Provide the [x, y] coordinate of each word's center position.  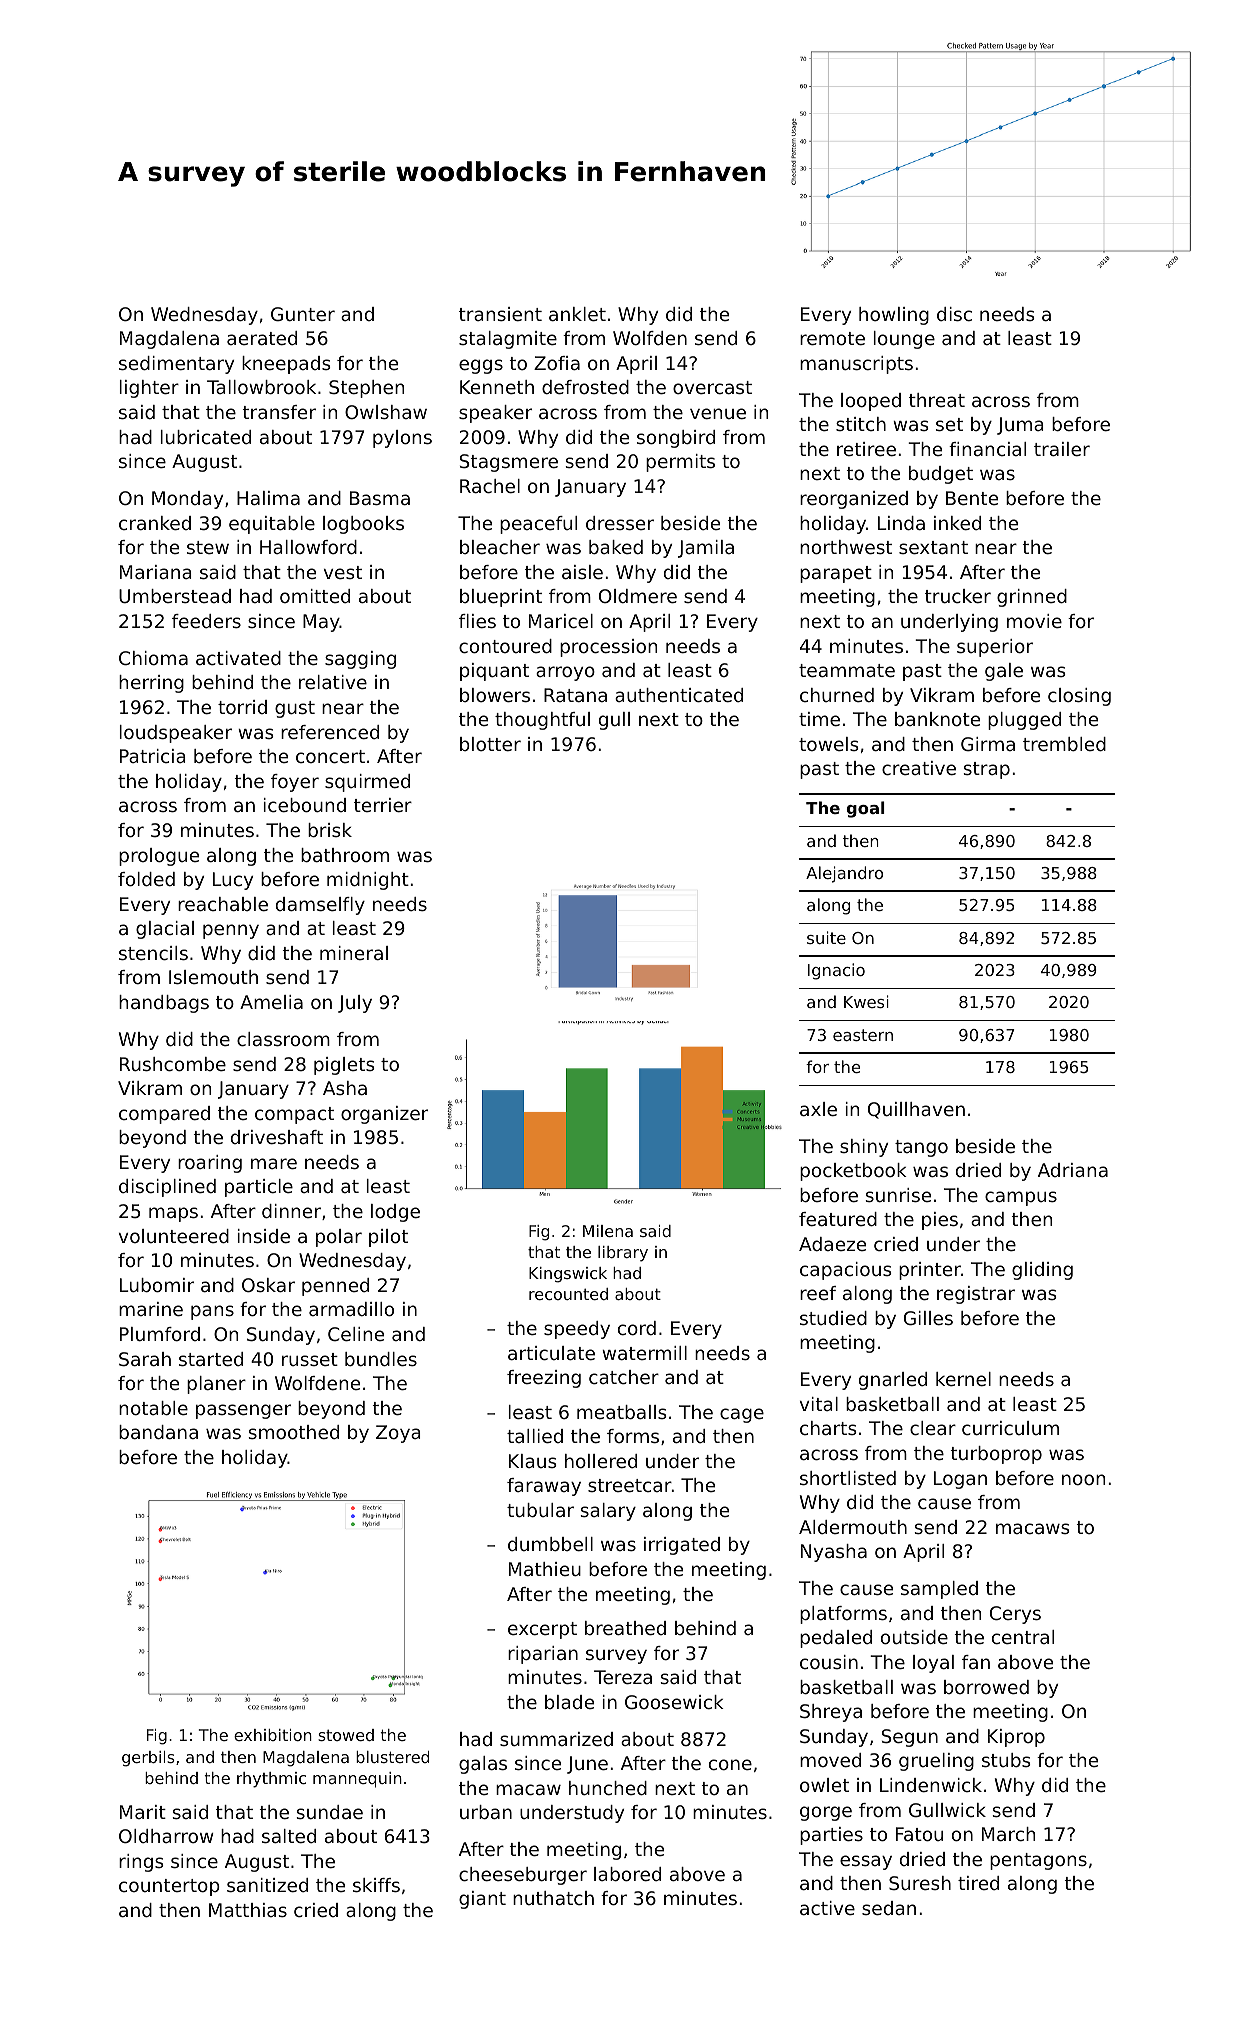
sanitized [267, 1885]
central [1023, 1637]
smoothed [294, 1432]
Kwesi [866, 1001]
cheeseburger [523, 1876]
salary [608, 1512]
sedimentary [176, 365]
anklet [577, 314]
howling [894, 316]
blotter [490, 744]
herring [151, 684]
